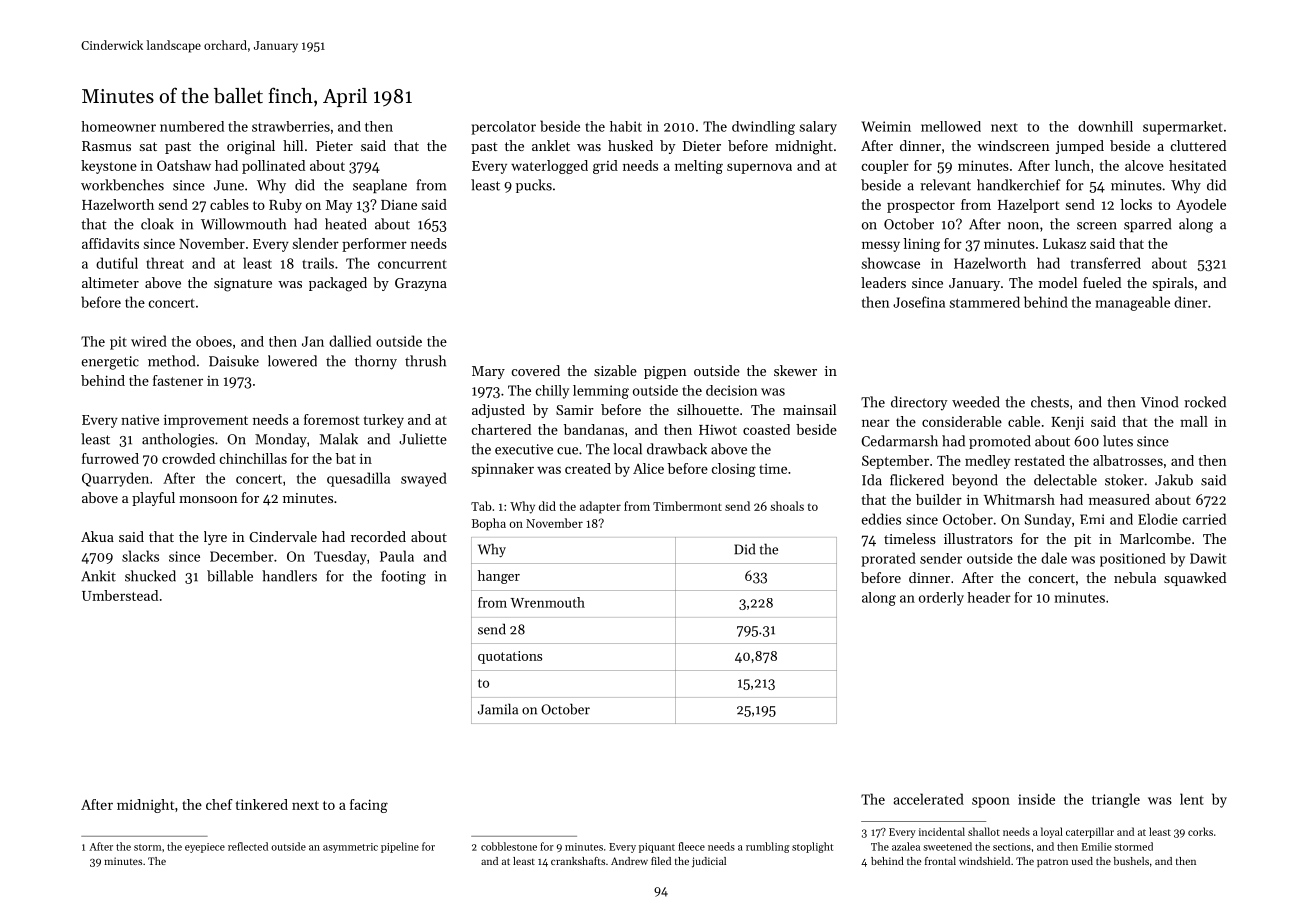 The width and height of the image is (1308, 924). What do you see at coordinates (110, 363) in the image?
I see `energetic` at bounding box center [110, 363].
